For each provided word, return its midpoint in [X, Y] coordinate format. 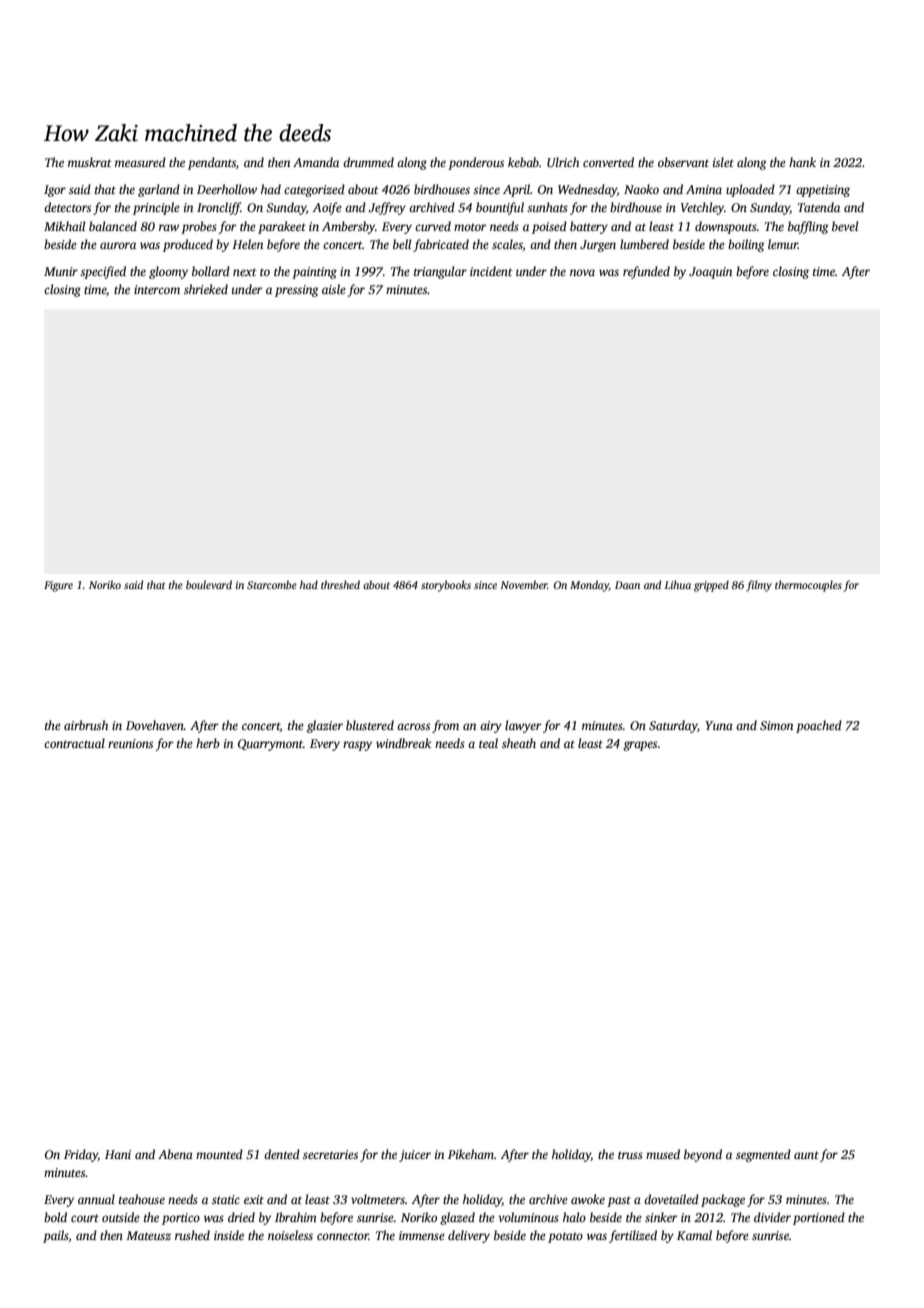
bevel [845, 226]
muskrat [90, 162]
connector [343, 1236]
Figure [58, 586]
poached [819, 726]
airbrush [86, 725]
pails [56, 1236]
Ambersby [348, 227]
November [524, 584]
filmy [759, 586]
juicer [415, 1156]
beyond [703, 1155]
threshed [340, 584]
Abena [175, 1154]
